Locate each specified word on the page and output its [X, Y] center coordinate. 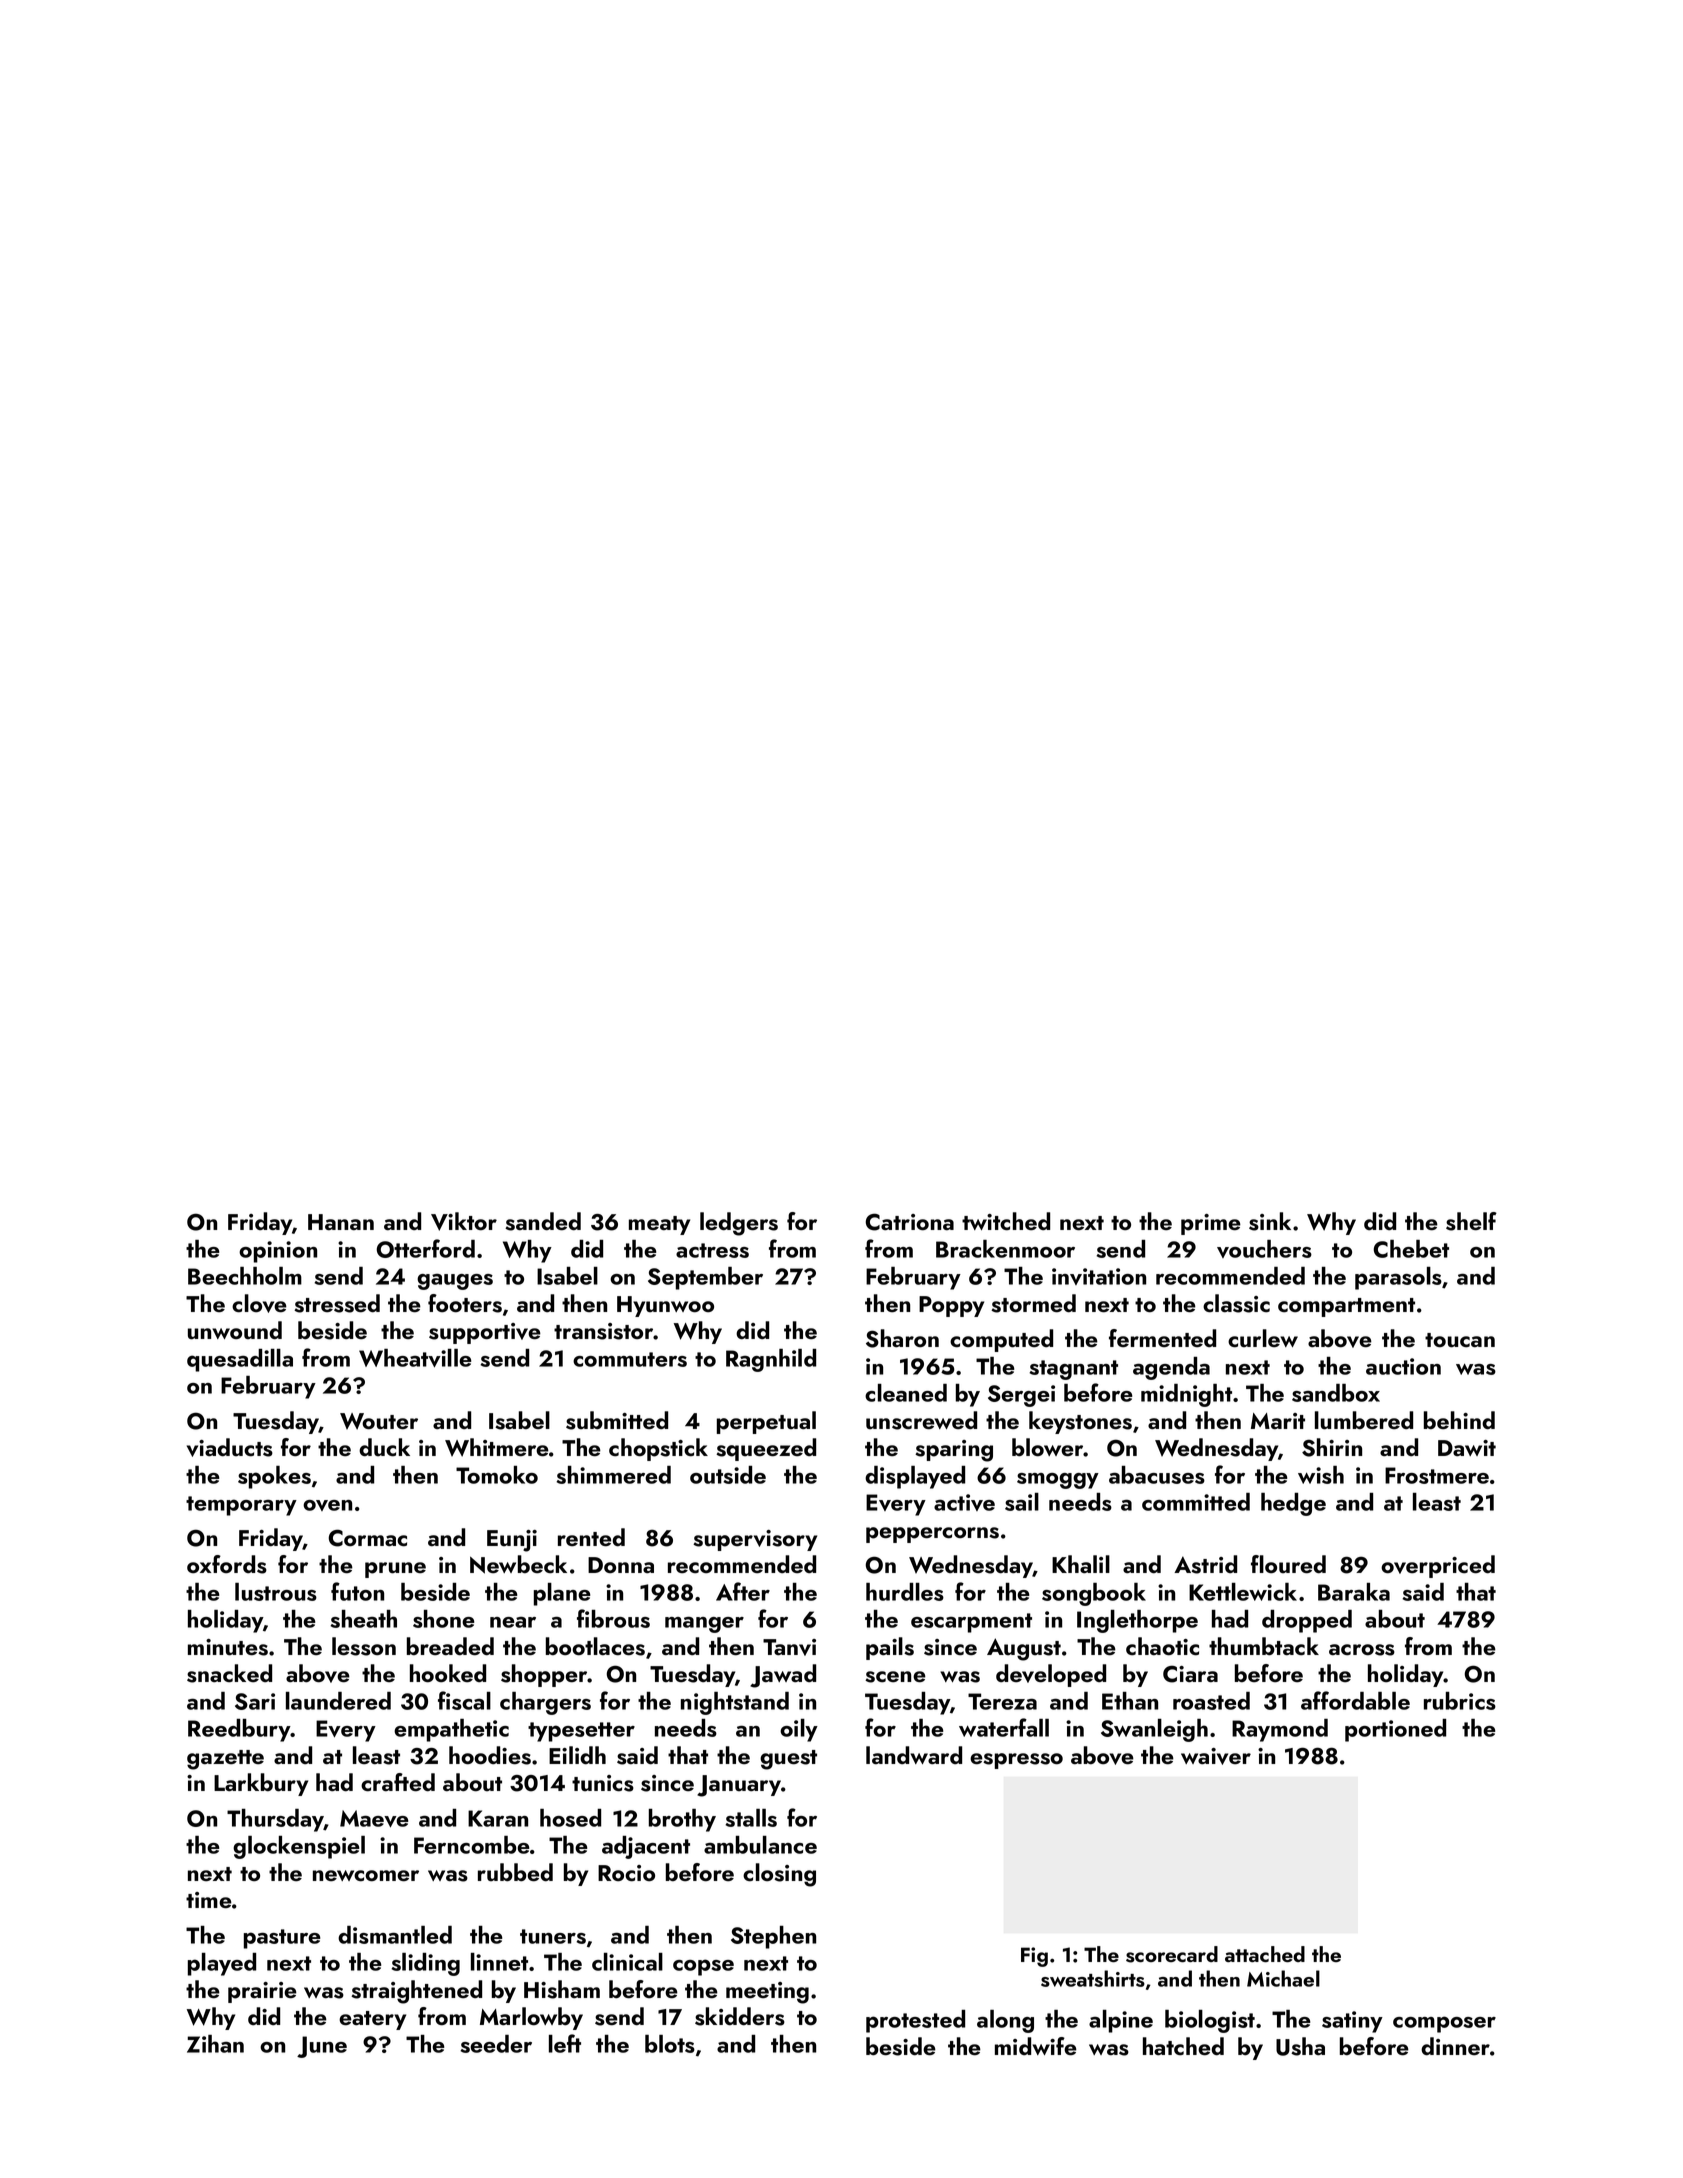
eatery [372, 2020]
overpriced [1438, 1566]
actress [712, 1250]
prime [1211, 1224]
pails [890, 1648]
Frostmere [1437, 1475]
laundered [338, 1701]
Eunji [512, 1541]
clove [259, 1303]
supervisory [755, 1540]
